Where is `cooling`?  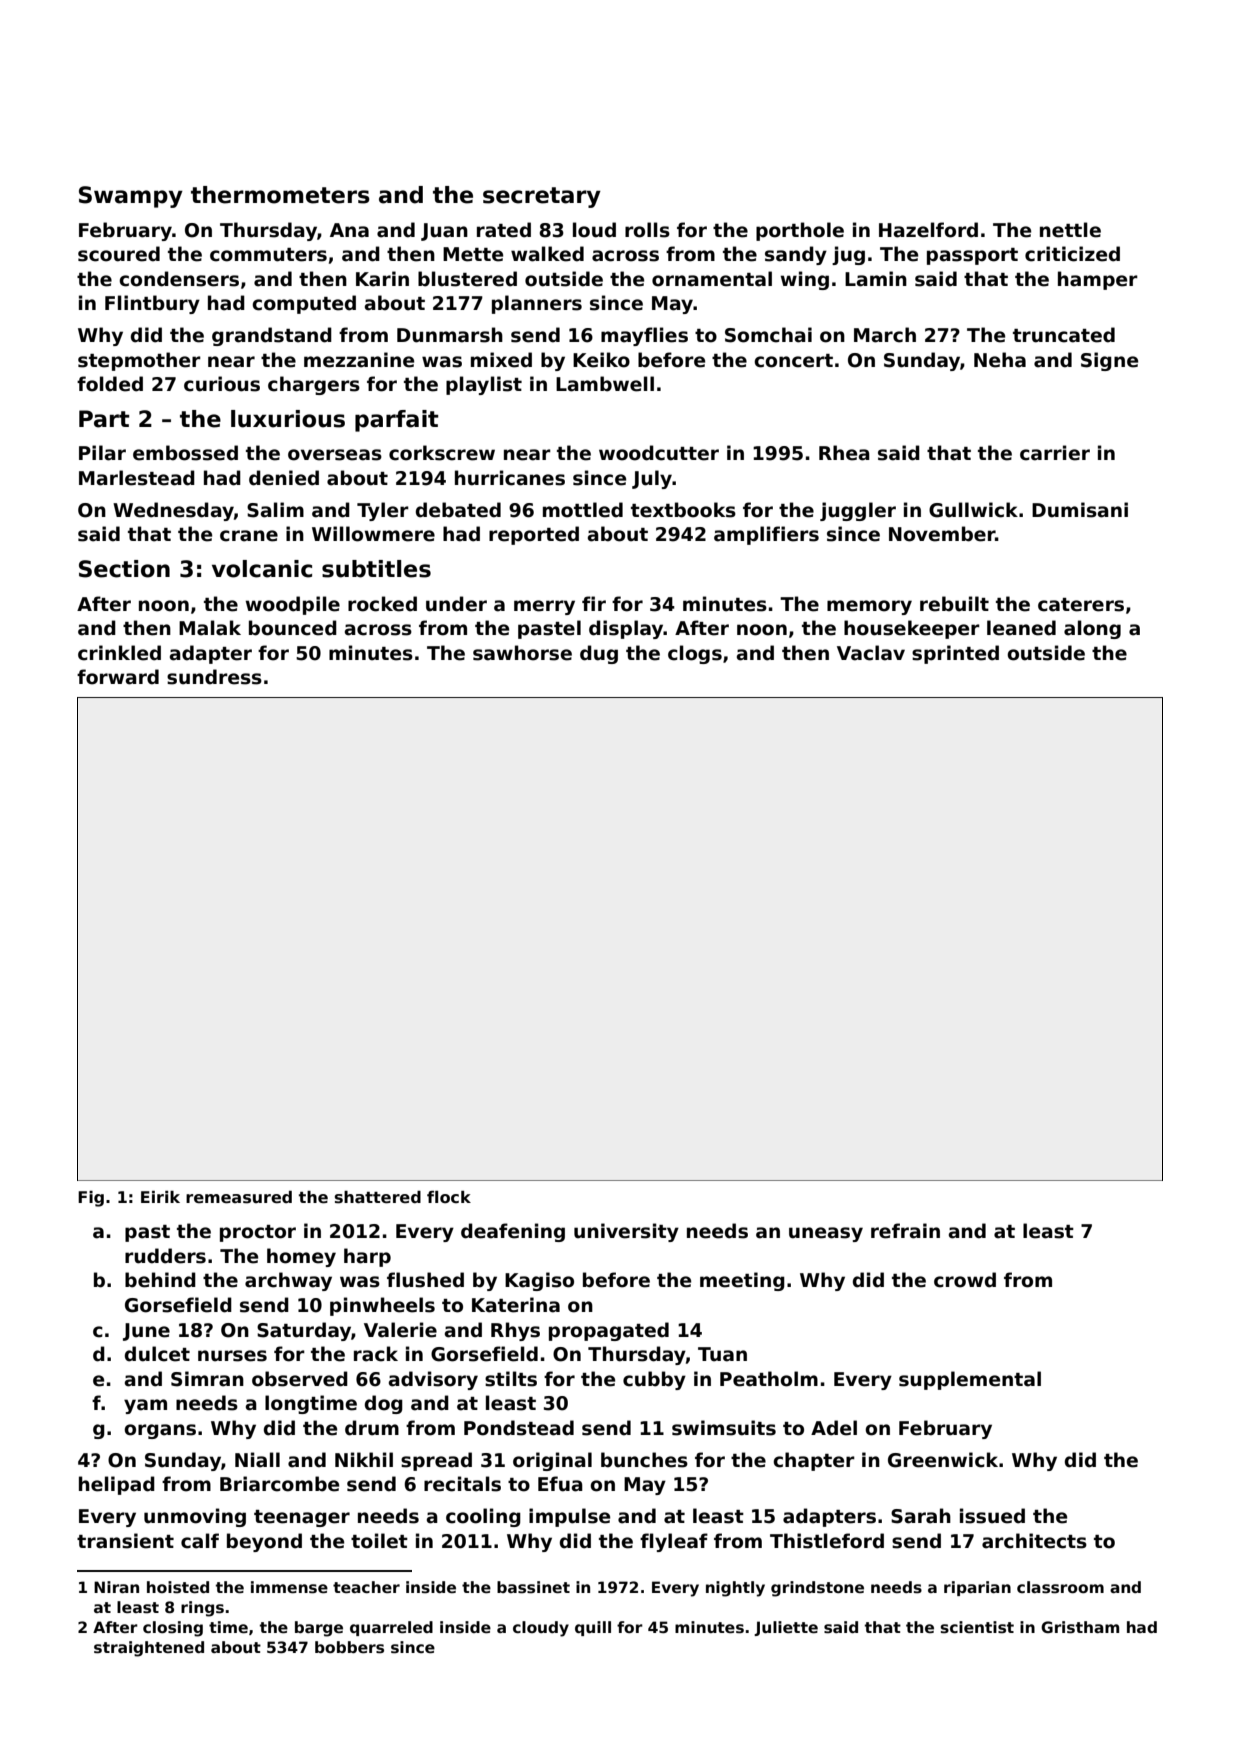 cooling is located at coordinates (483, 1517).
